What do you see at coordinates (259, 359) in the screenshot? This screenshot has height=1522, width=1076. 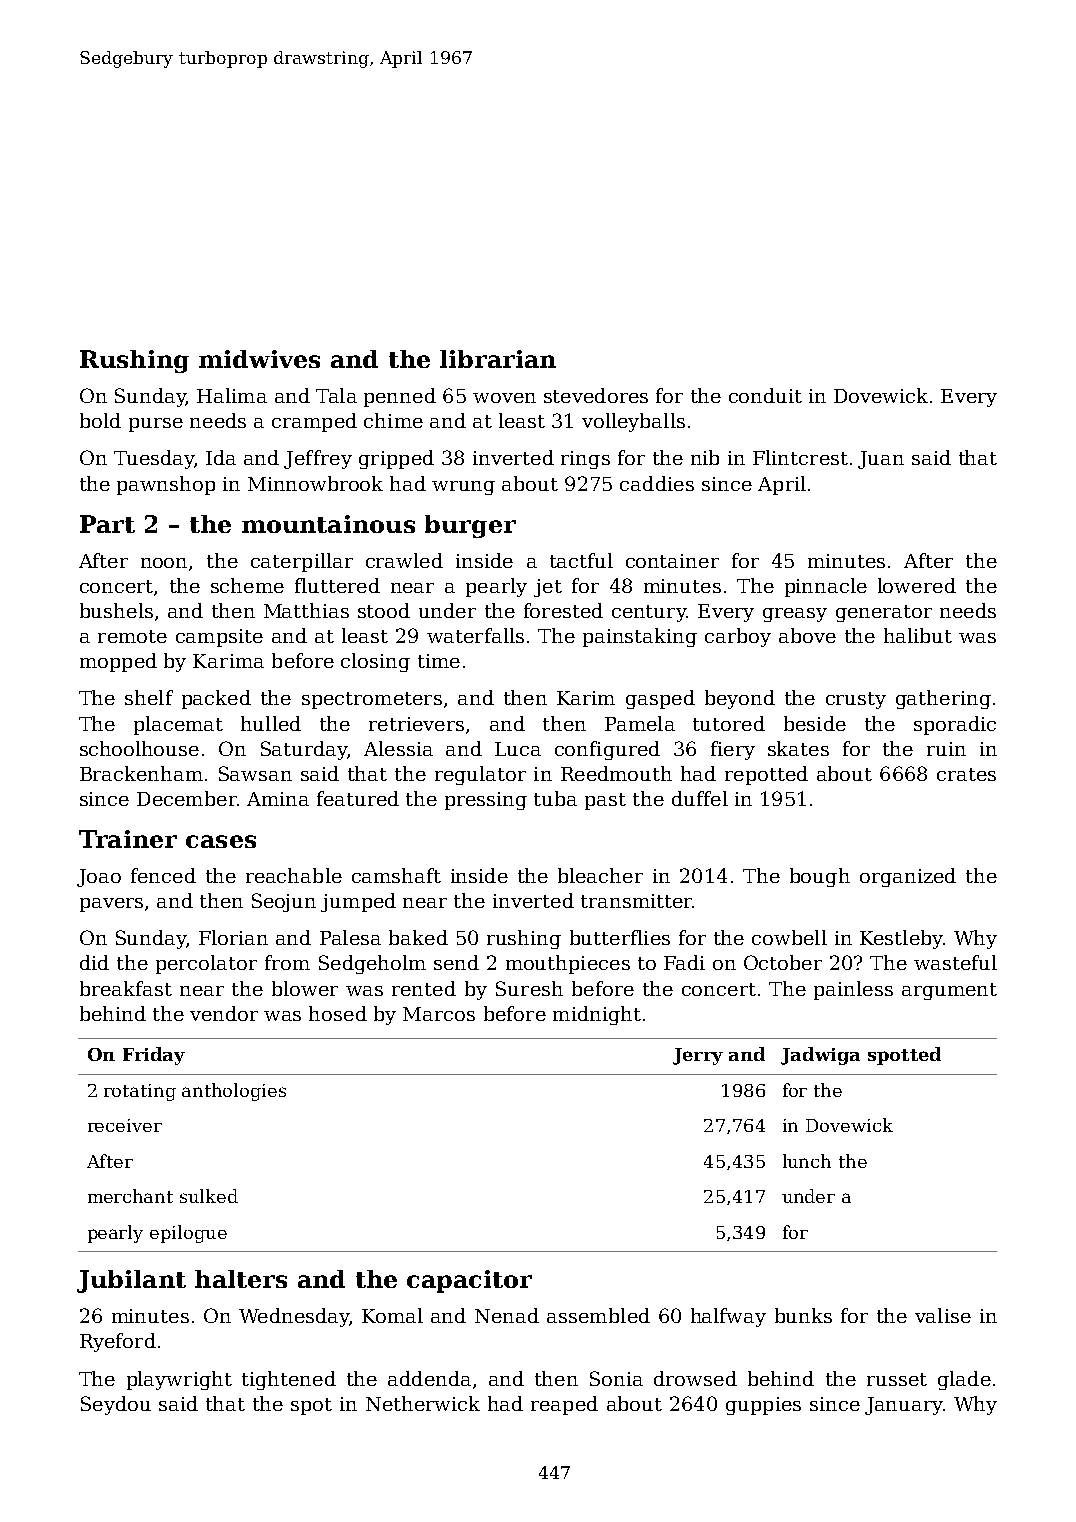 I see `midwives` at bounding box center [259, 359].
